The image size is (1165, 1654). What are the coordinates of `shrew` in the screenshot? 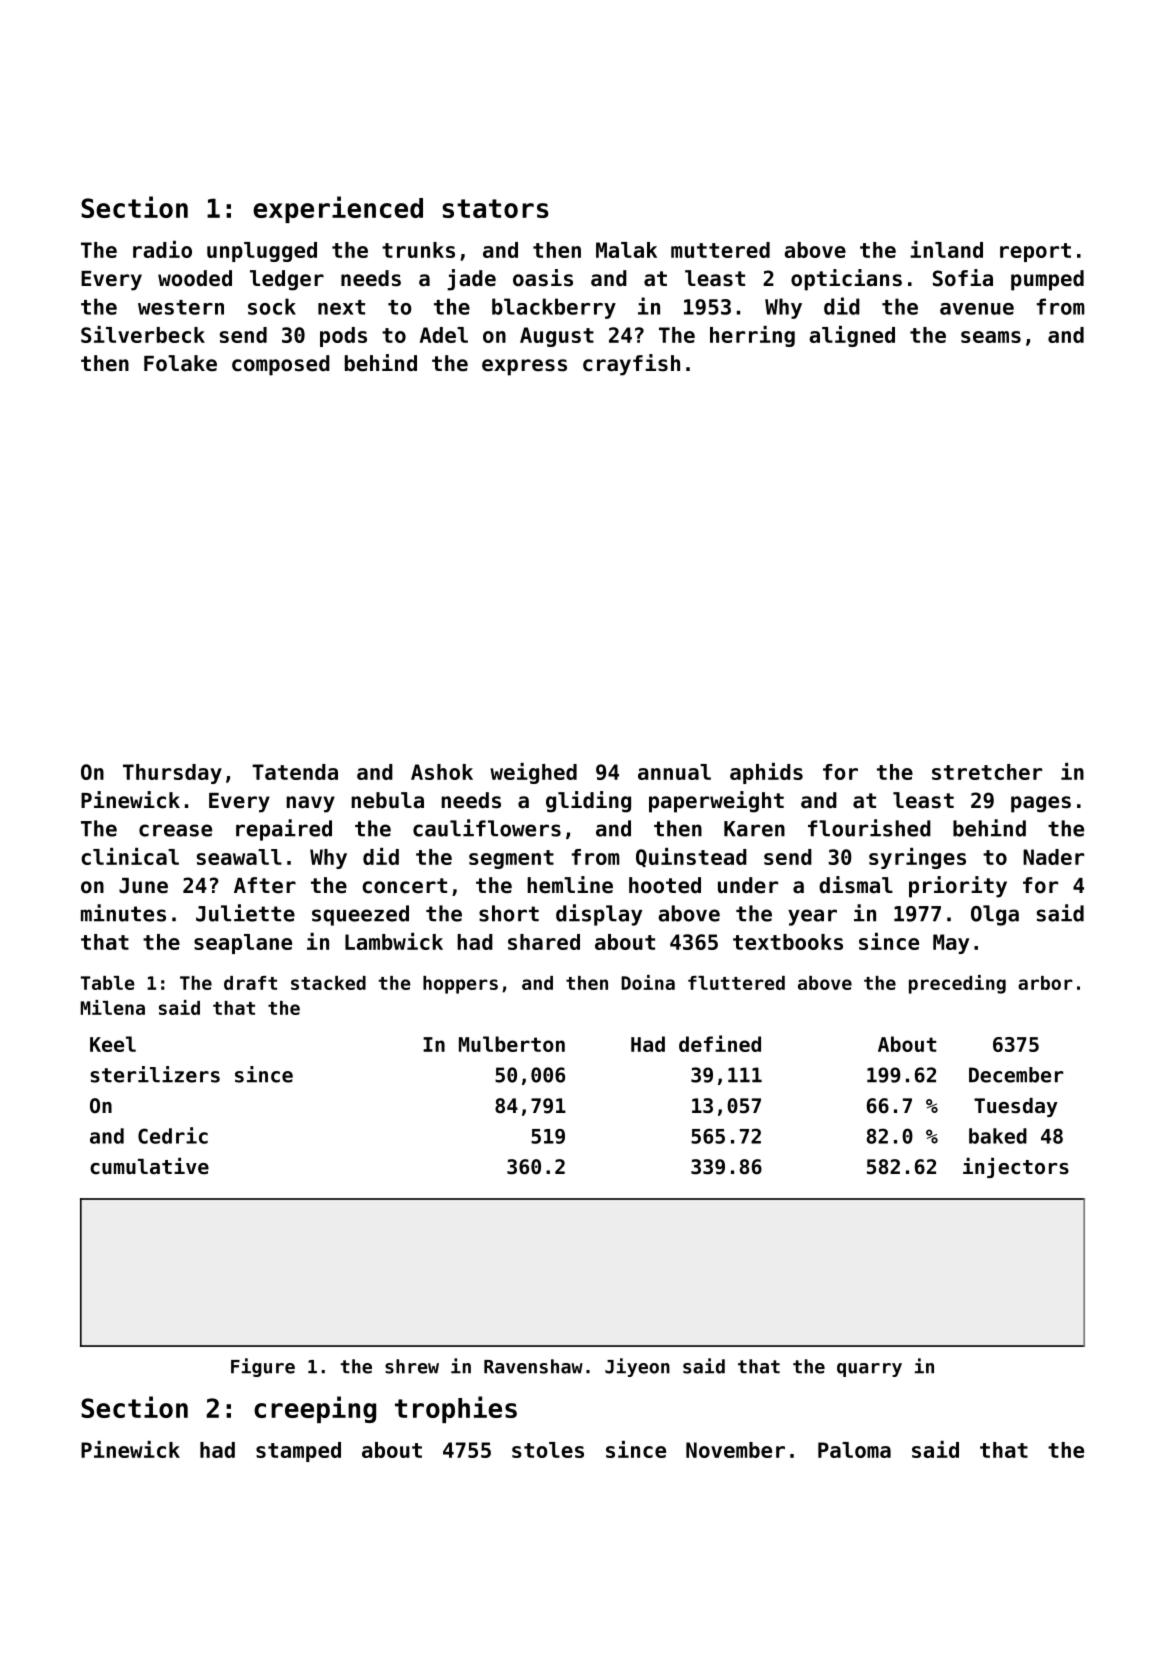 It's located at (412, 1366).
